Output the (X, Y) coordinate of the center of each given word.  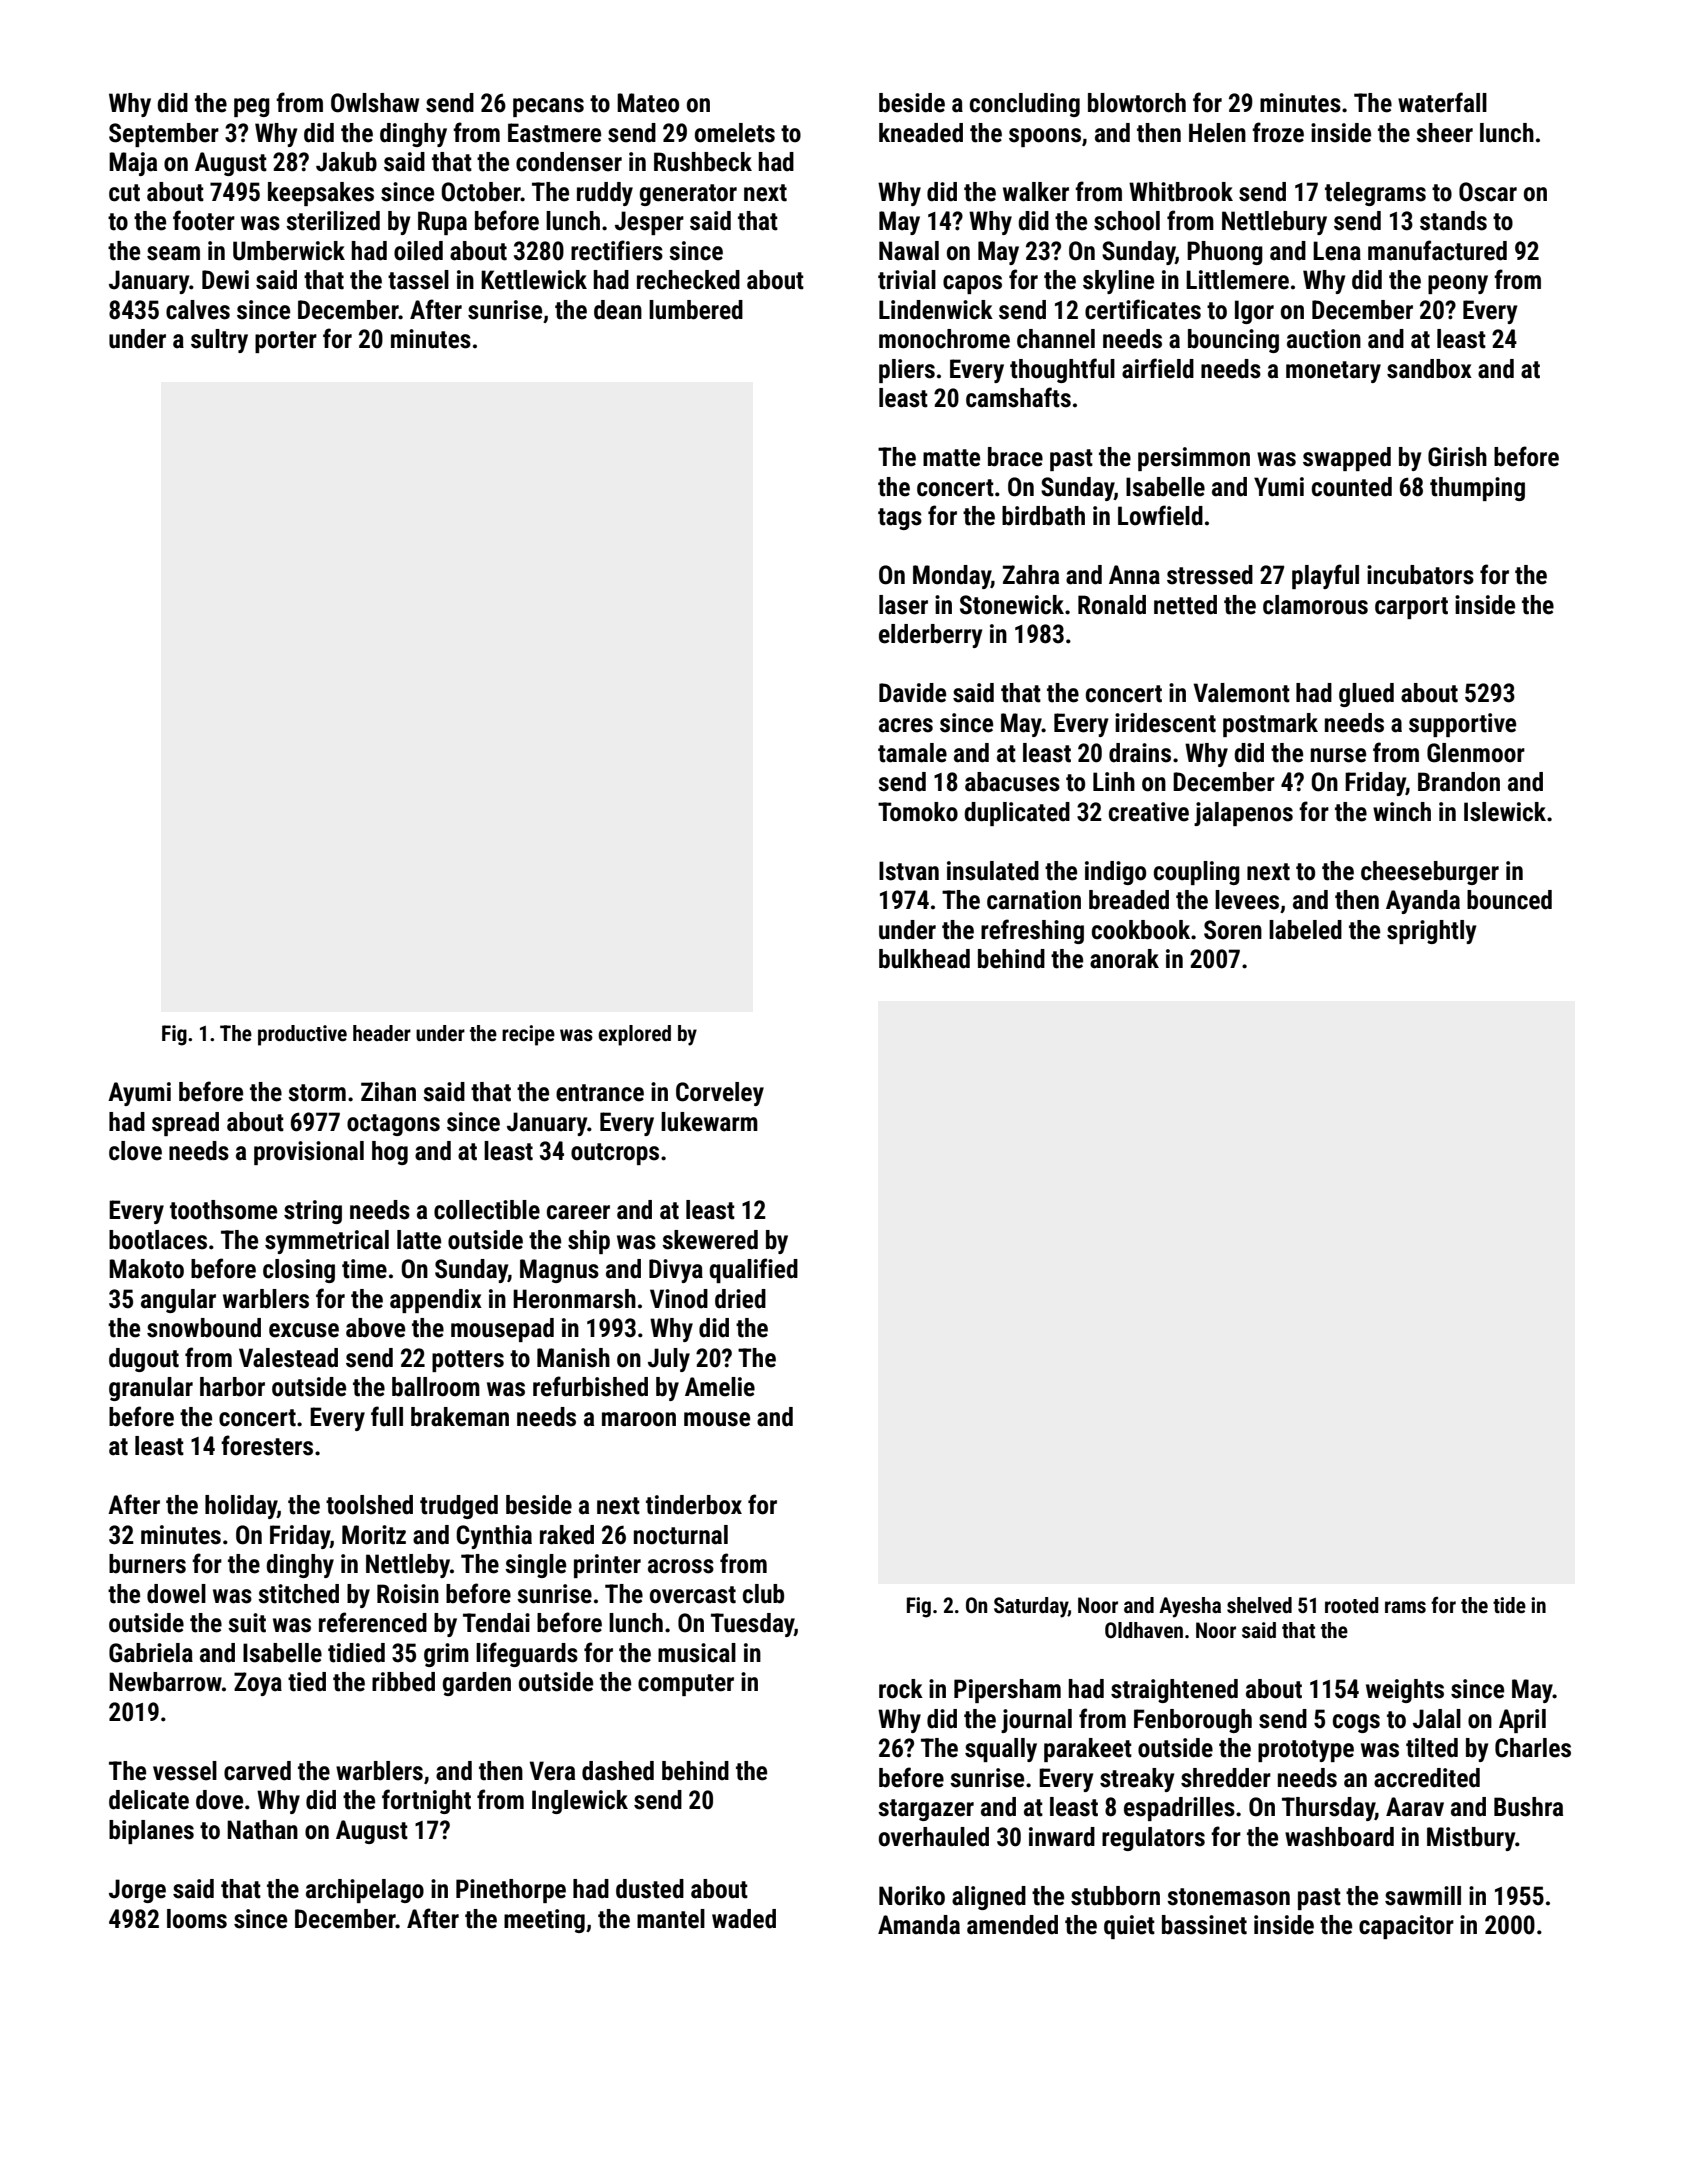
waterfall (1442, 102)
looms (197, 1919)
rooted (1352, 1605)
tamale (912, 753)
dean (618, 310)
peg (252, 107)
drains (1140, 753)
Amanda (919, 1925)
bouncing (1233, 341)
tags (900, 519)
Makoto (146, 1269)
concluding (1025, 105)
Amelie (720, 1387)
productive (302, 1035)
